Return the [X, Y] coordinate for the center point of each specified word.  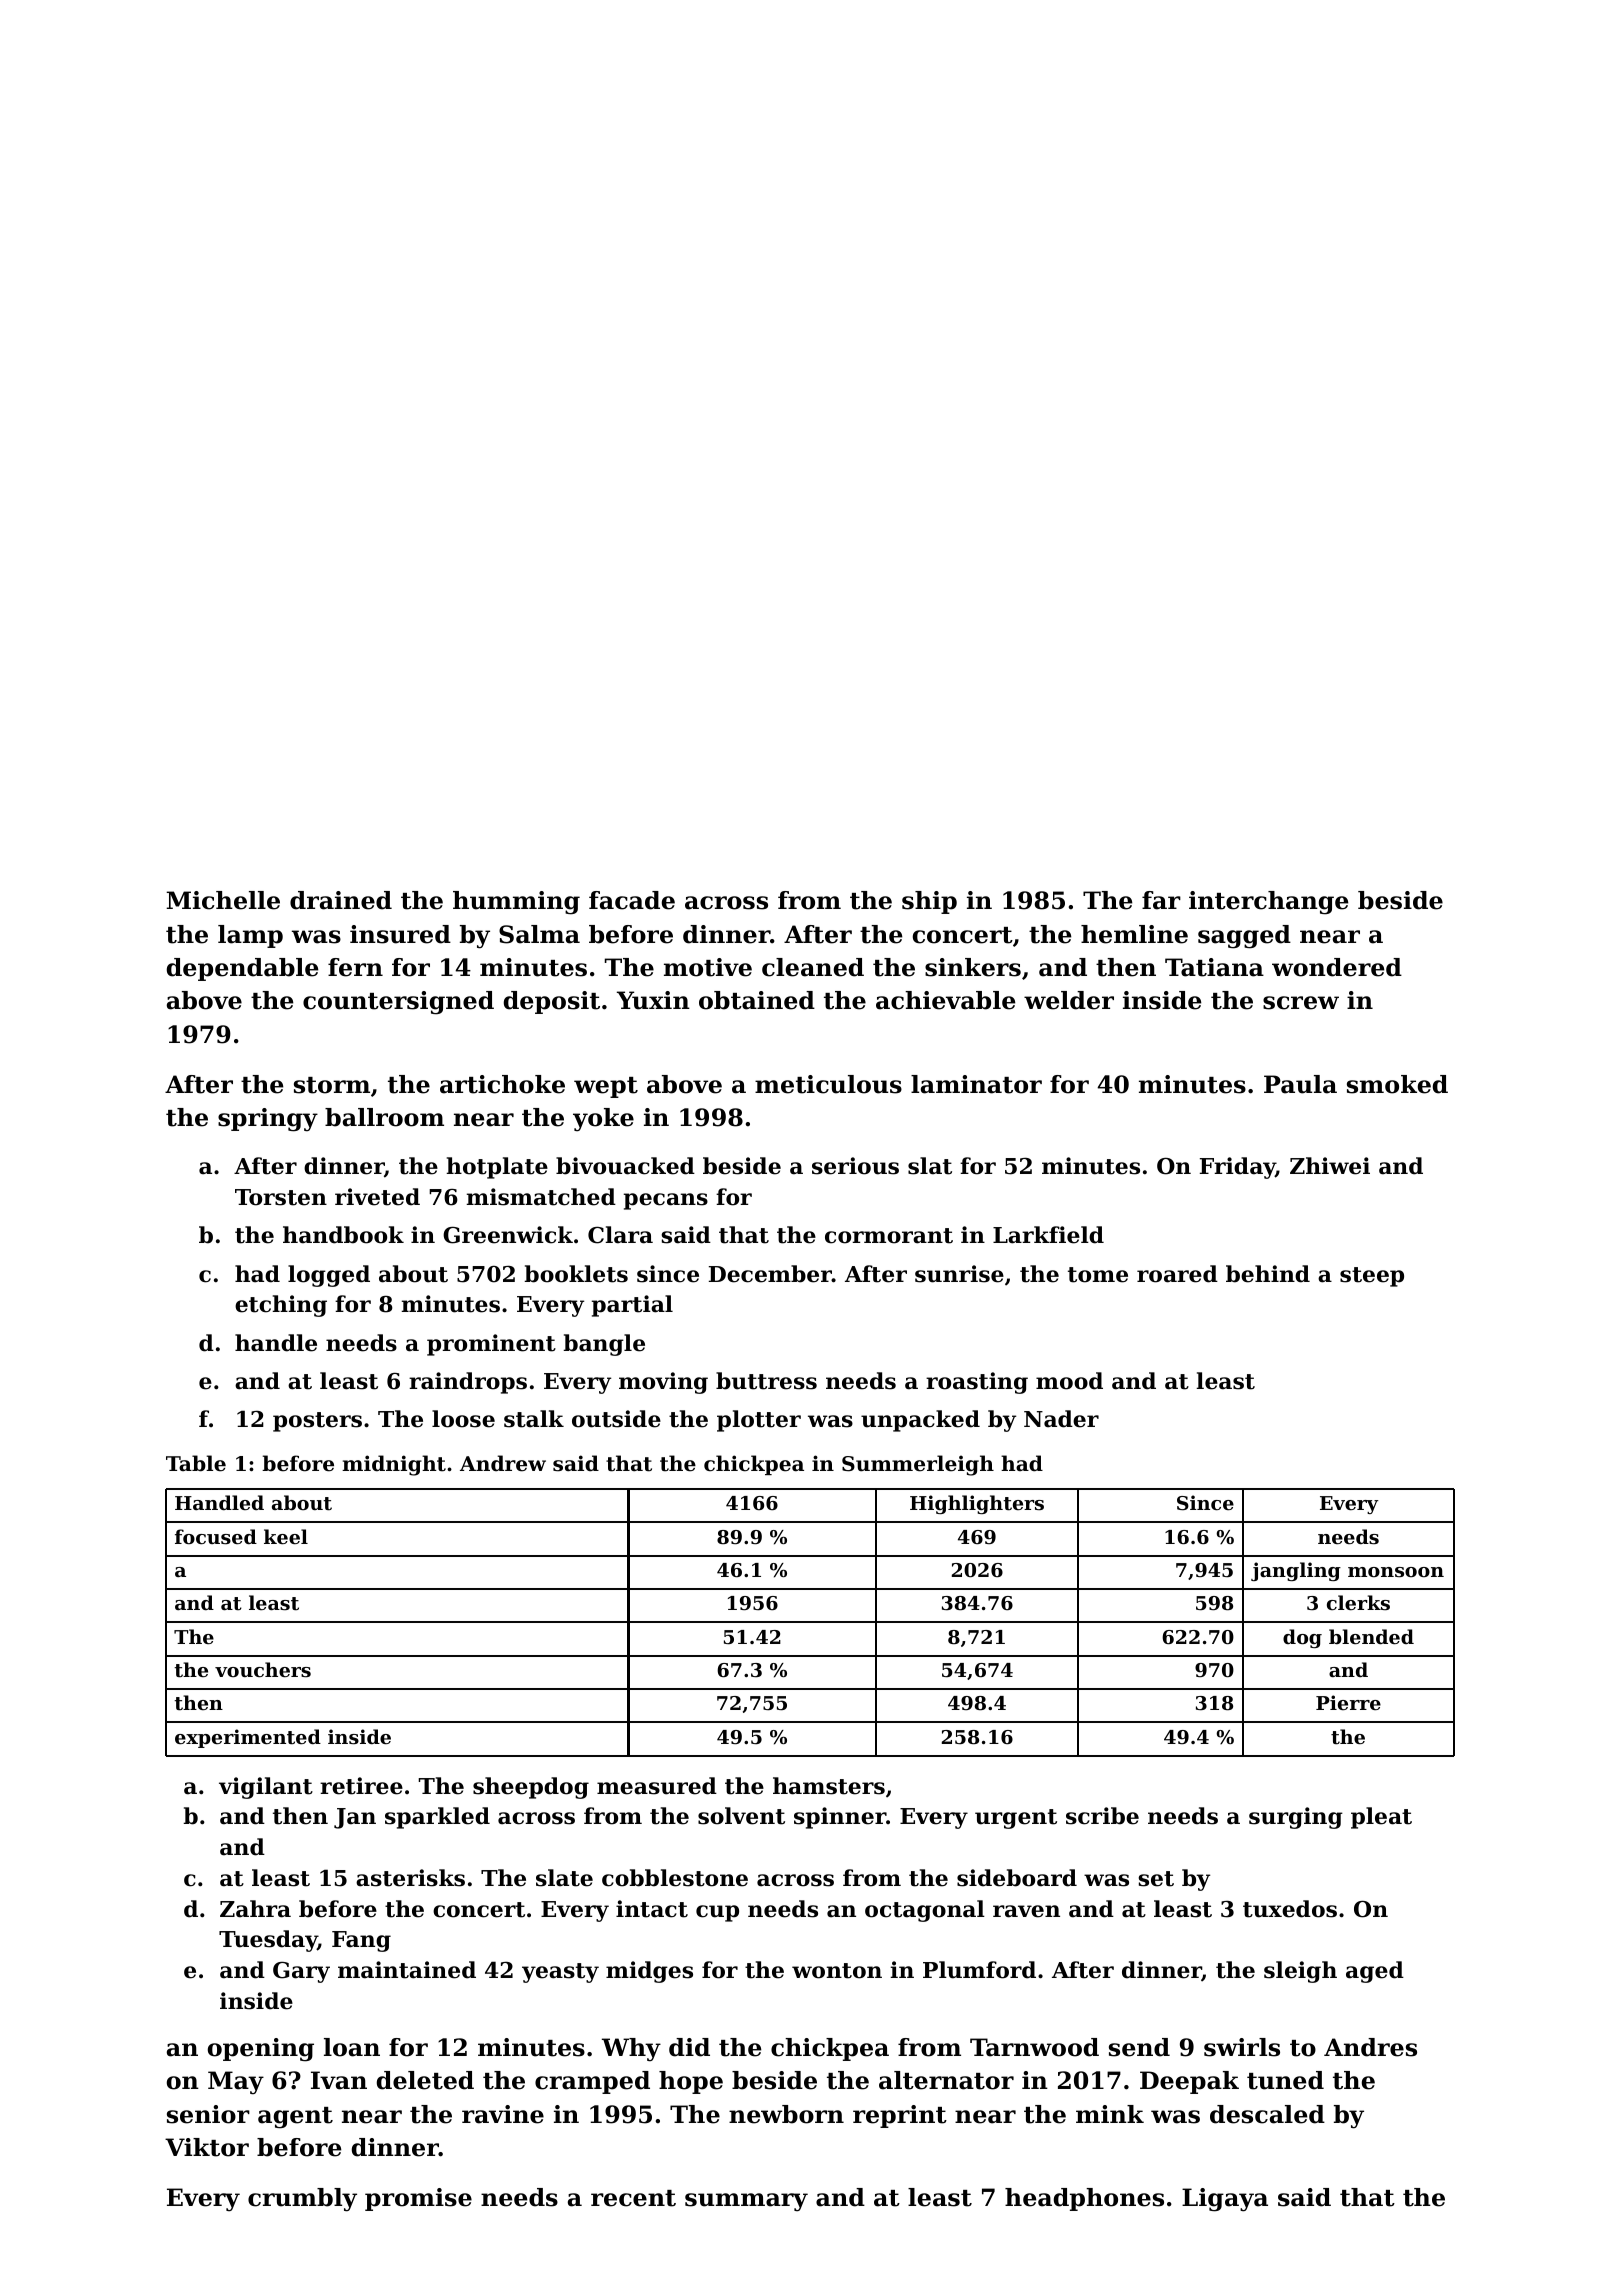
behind [1268, 1274]
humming [516, 903]
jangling [1296, 1571]
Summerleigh [918, 1465]
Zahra [255, 1909]
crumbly [302, 2200]
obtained [757, 1000]
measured [657, 1786]
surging [1296, 1818]
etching [281, 1306]
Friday [1238, 1168]
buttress [766, 1381]
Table [196, 1463]
